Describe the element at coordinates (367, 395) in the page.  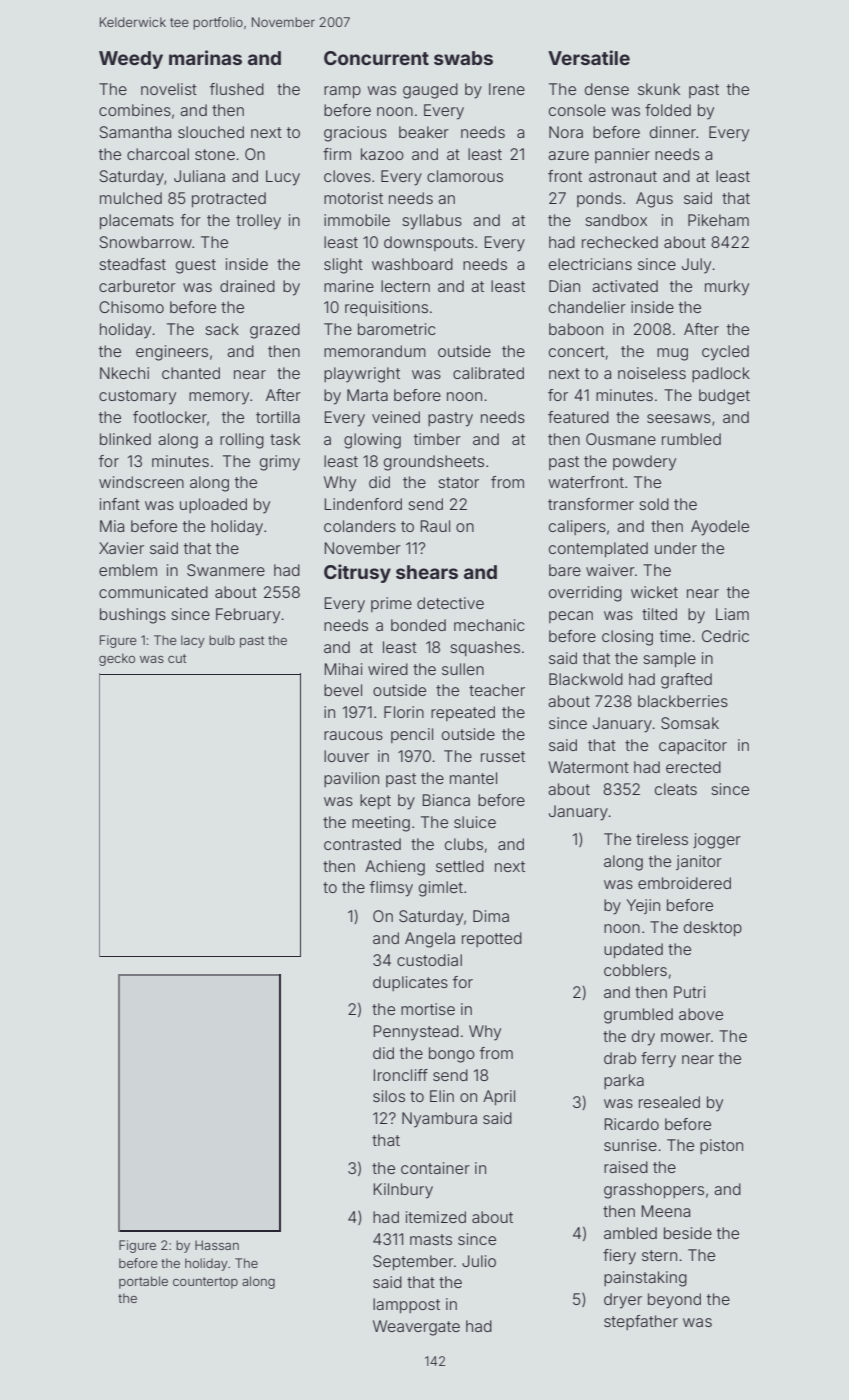
I see `Marta` at that location.
